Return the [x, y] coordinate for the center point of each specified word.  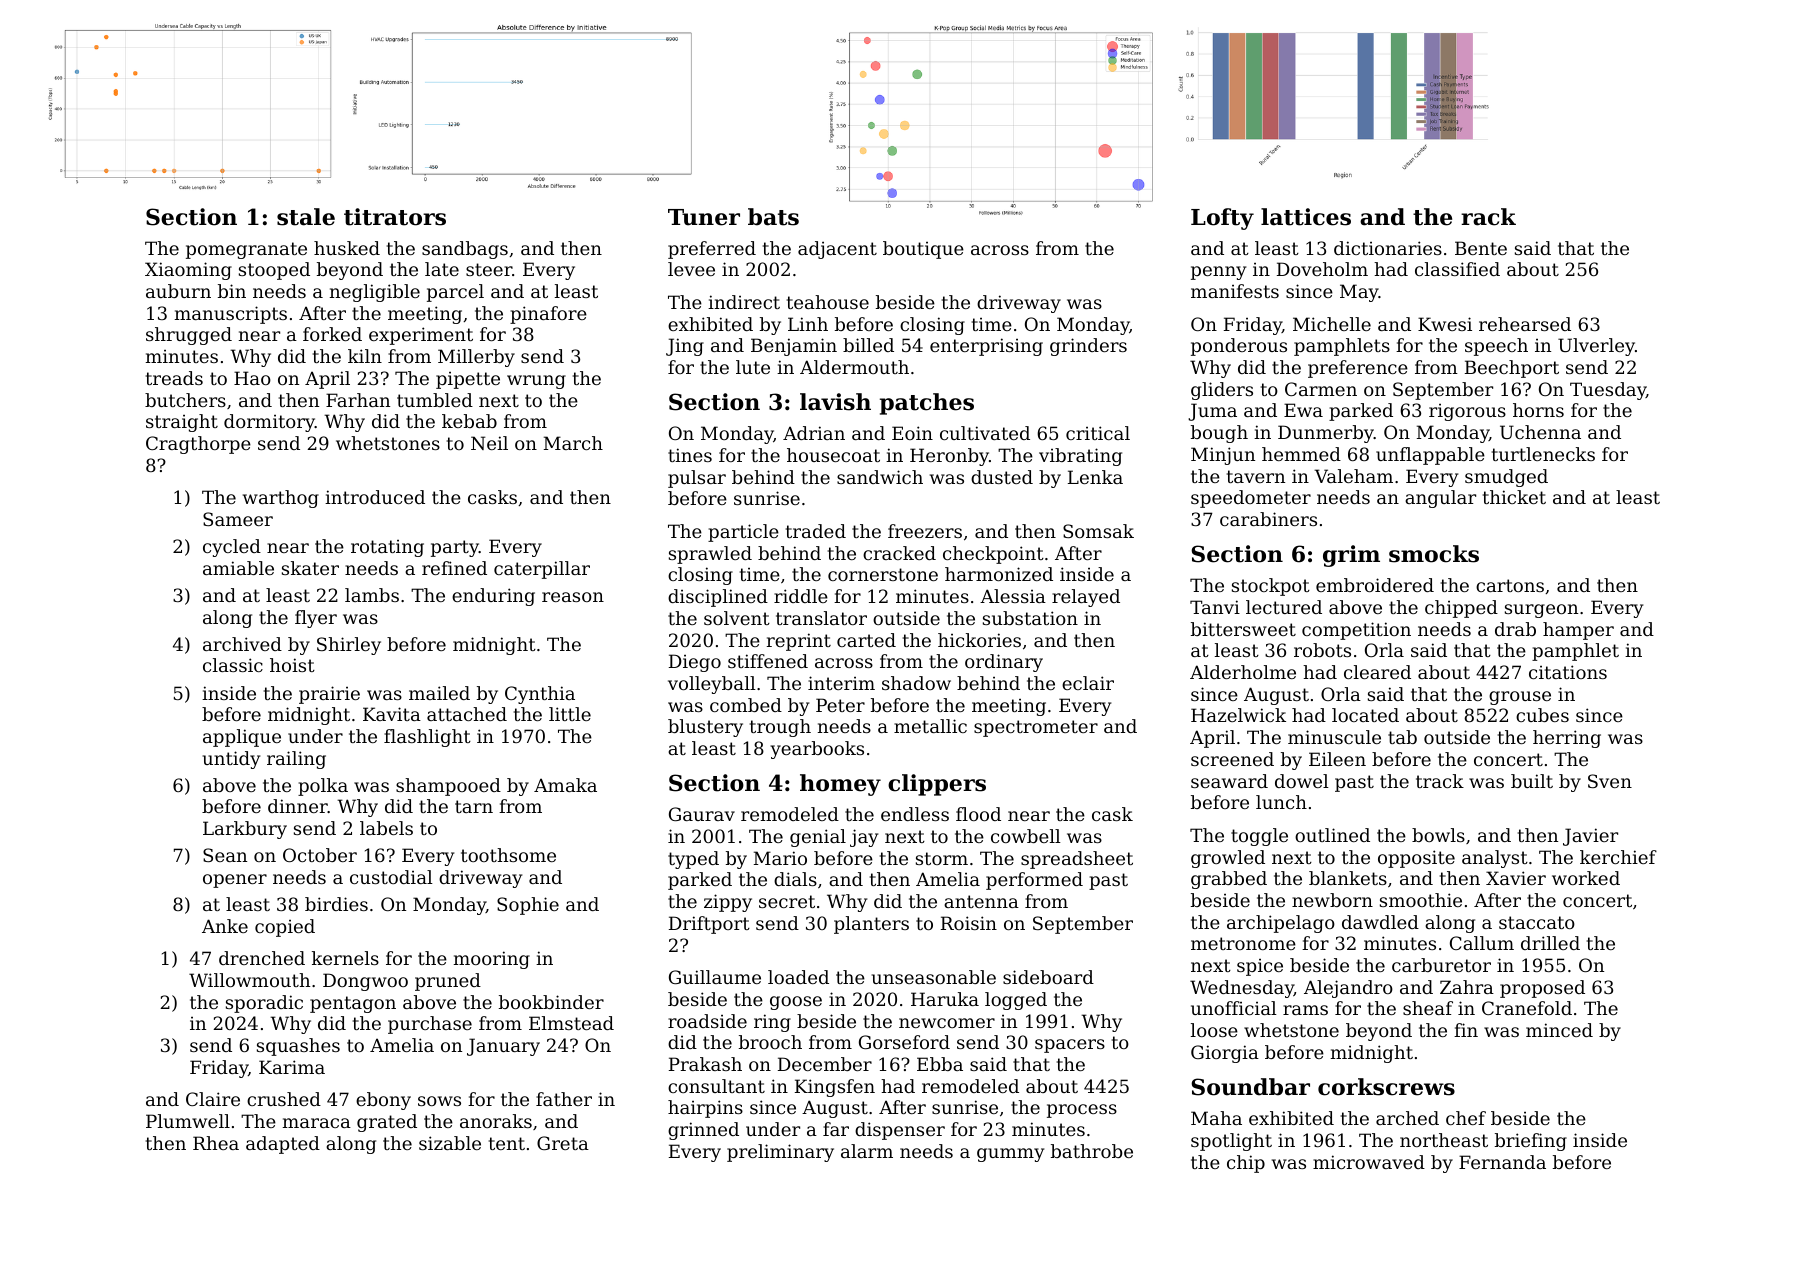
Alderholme [1243, 672]
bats [773, 217]
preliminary [780, 1153]
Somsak [1098, 531]
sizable [450, 1143]
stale [306, 217]
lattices [1306, 217]
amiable [238, 568]
